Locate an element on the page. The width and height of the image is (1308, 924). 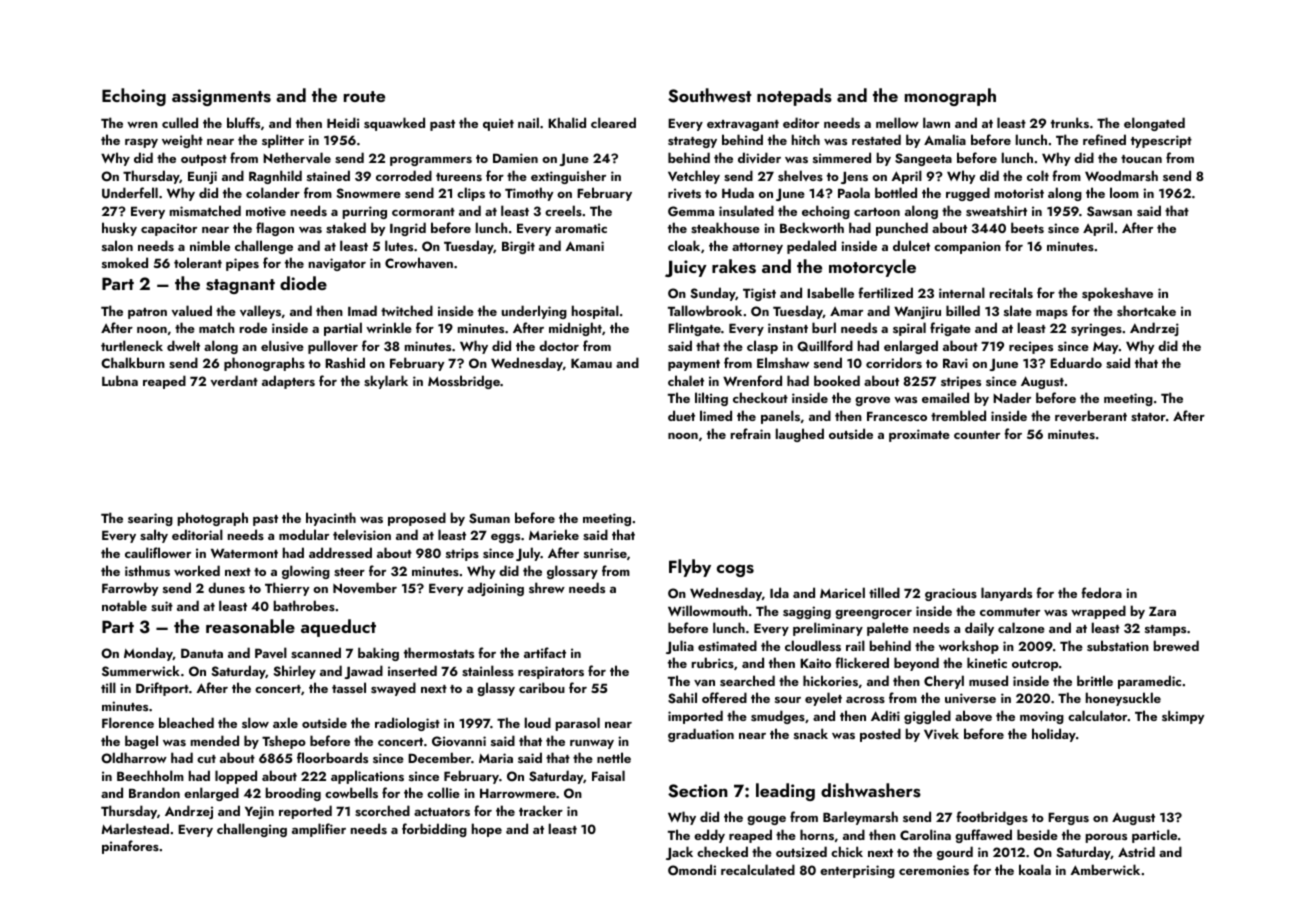
shortcake is located at coordinates (1146, 310).
